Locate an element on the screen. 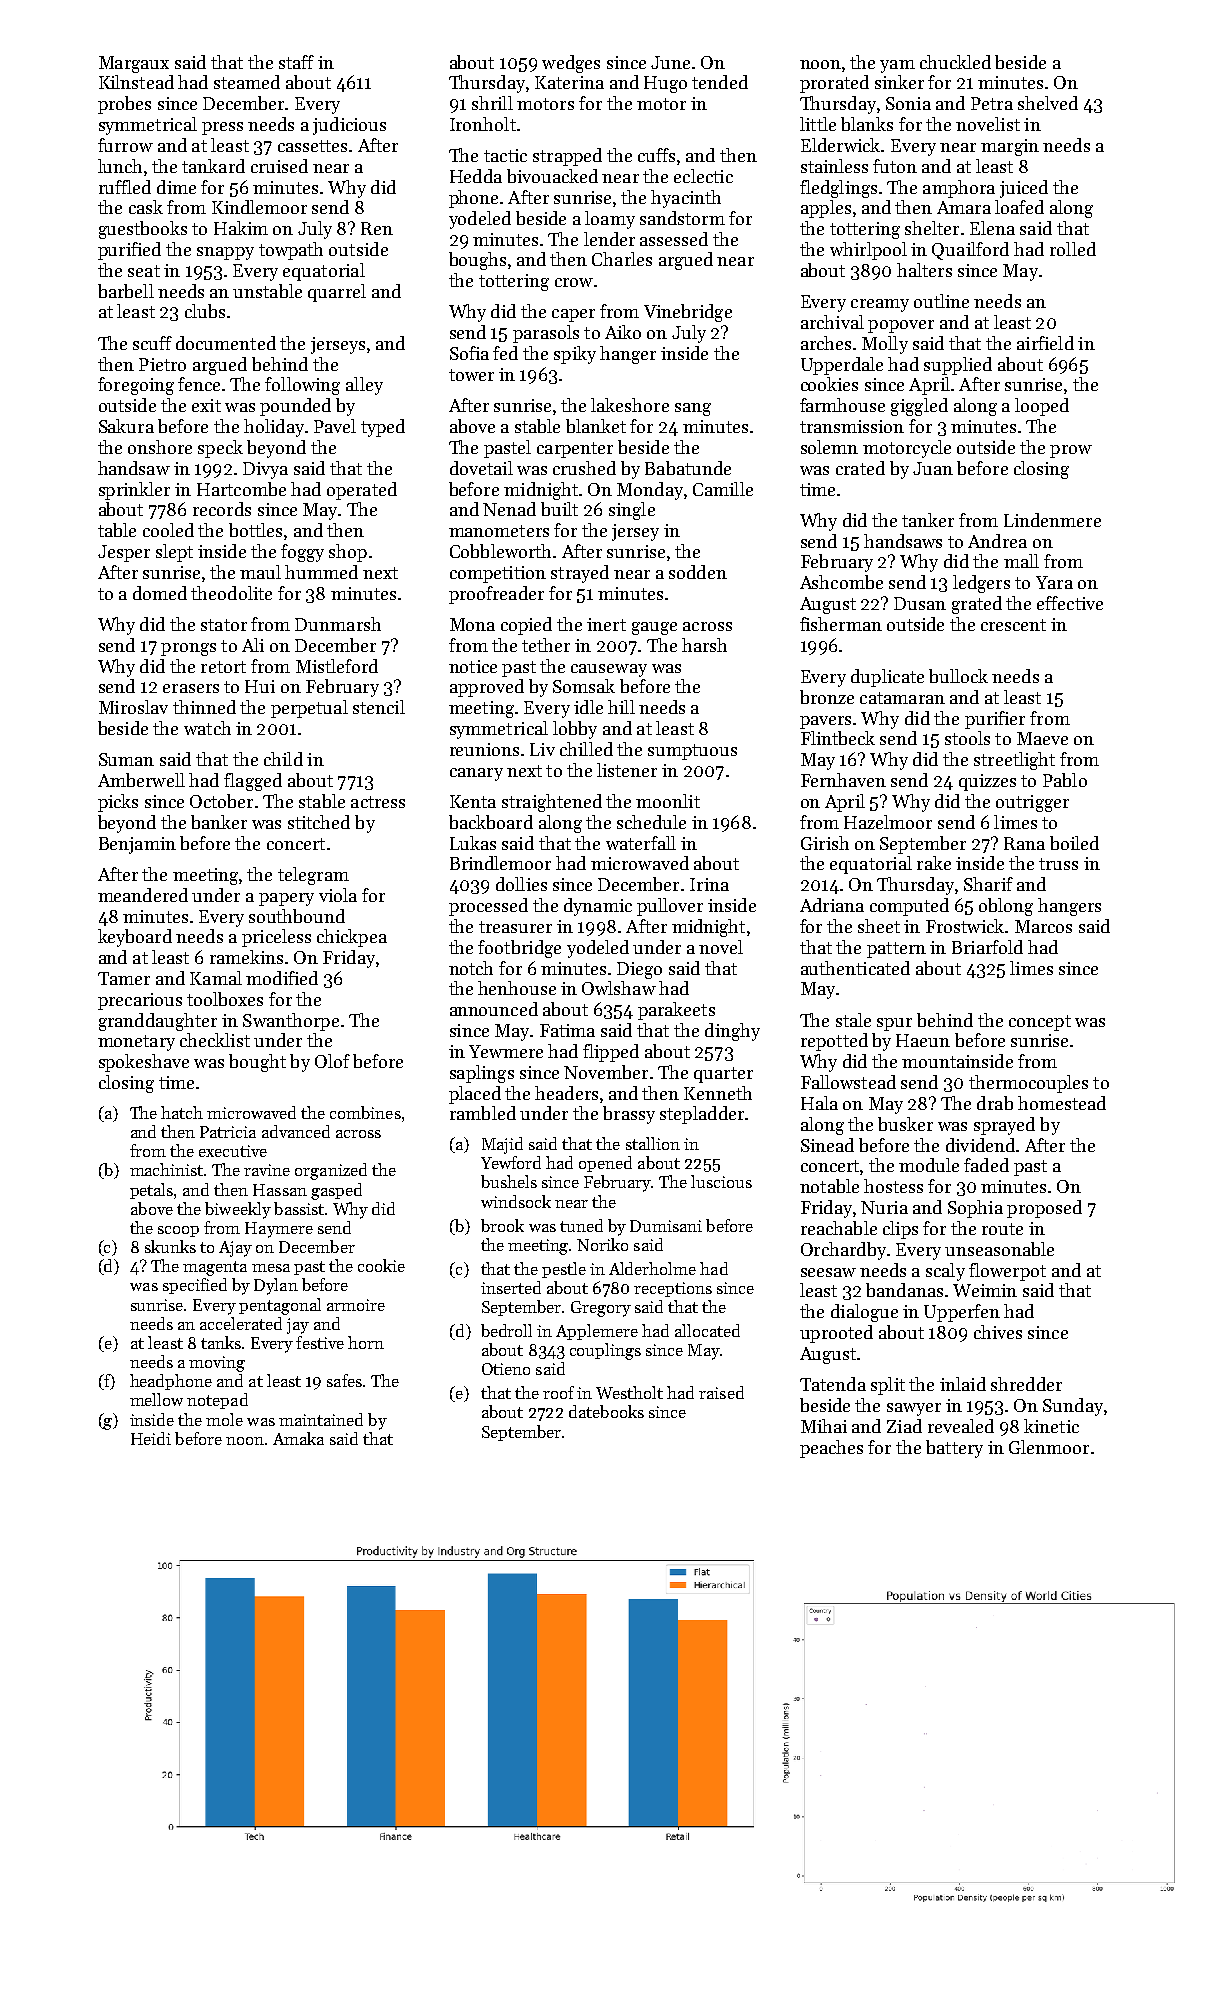  gauge is located at coordinates (654, 628).
